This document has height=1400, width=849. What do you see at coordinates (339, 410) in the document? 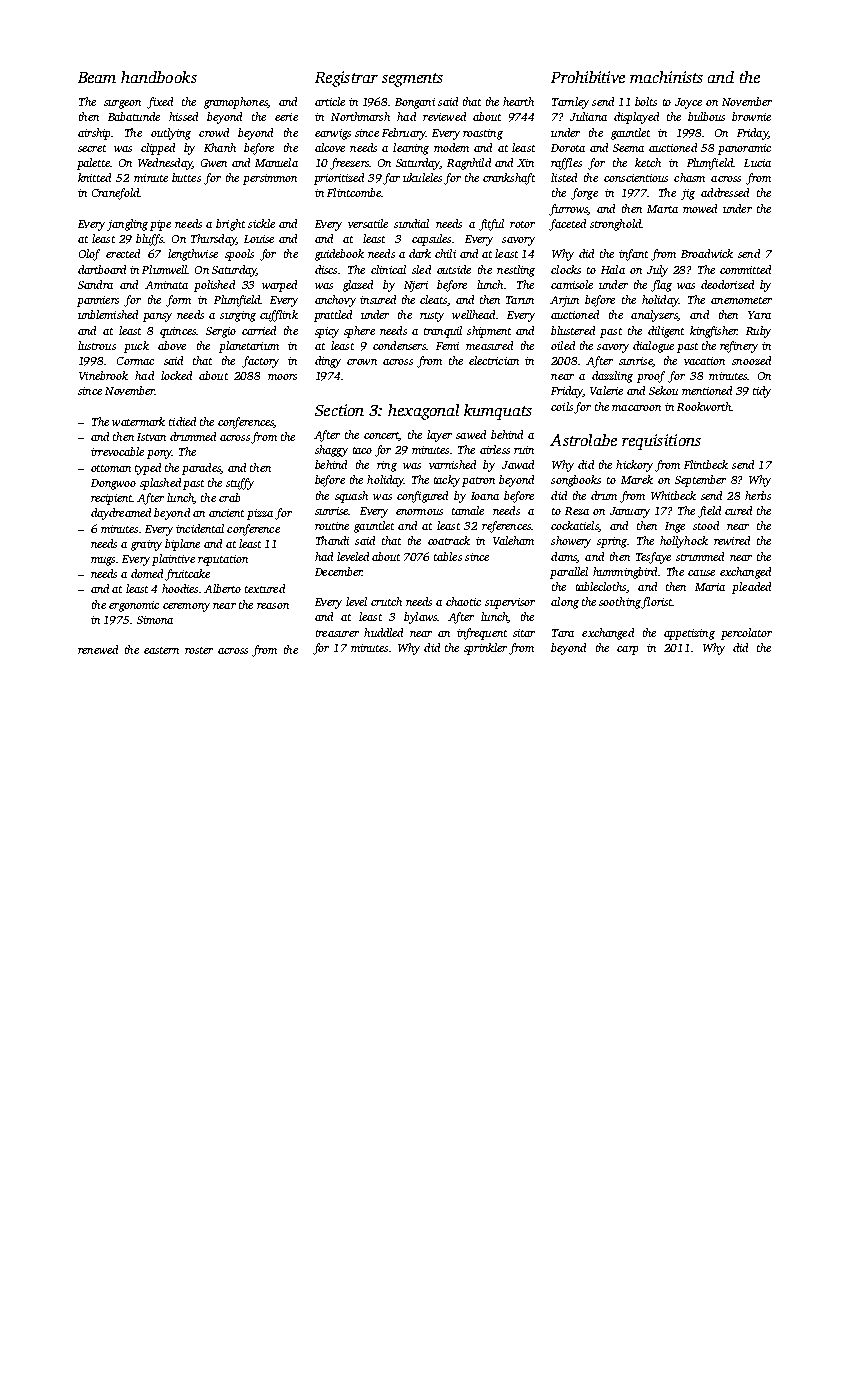
I see `Section` at bounding box center [339, 410].
